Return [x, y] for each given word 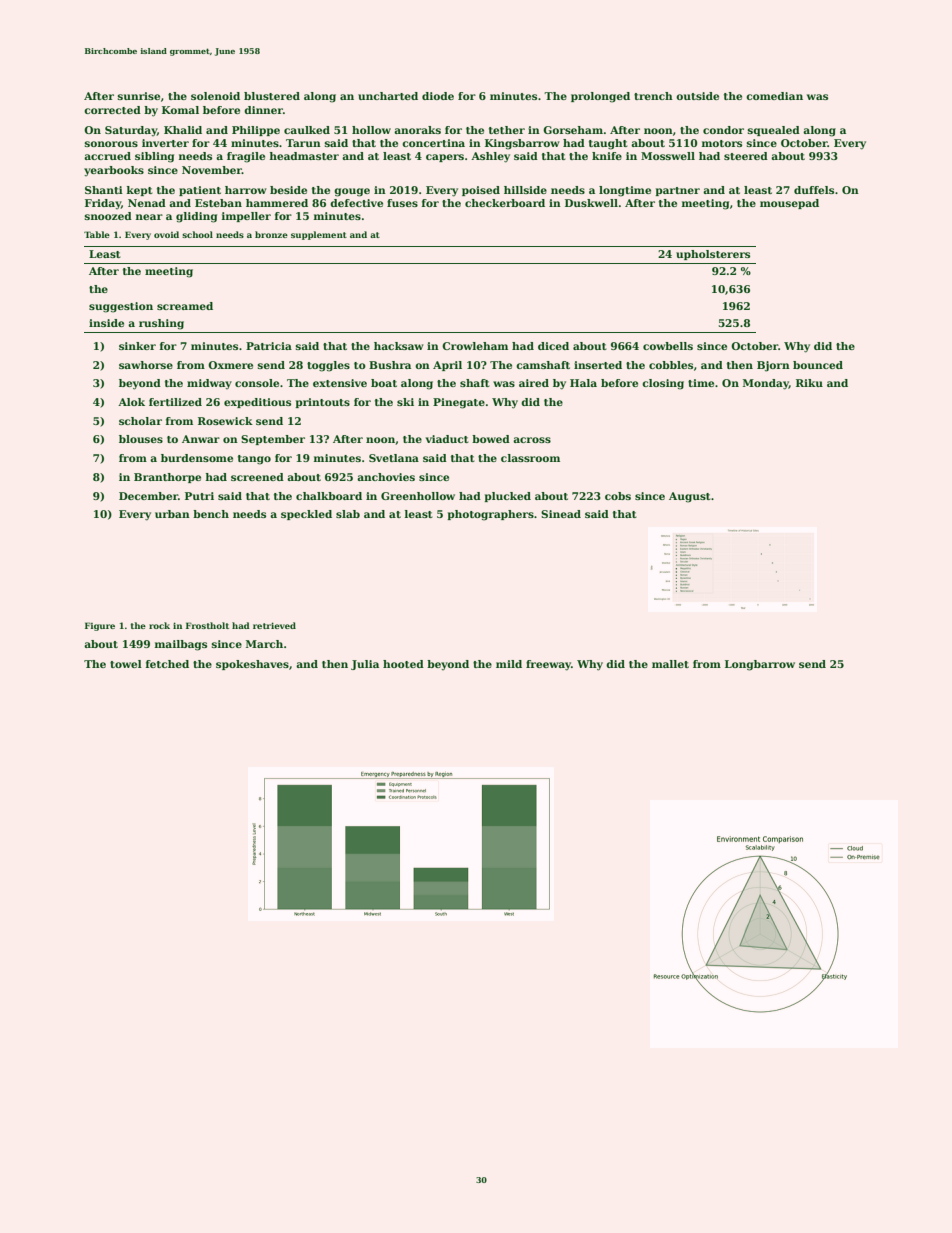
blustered [272, 96]
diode [438, 96]
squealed [774, 131]
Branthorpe [167, 478]
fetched [167, 664]
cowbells [668, 346]
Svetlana [394, 458]
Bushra [390, 365]
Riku [809, 383]
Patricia [269, 346]
